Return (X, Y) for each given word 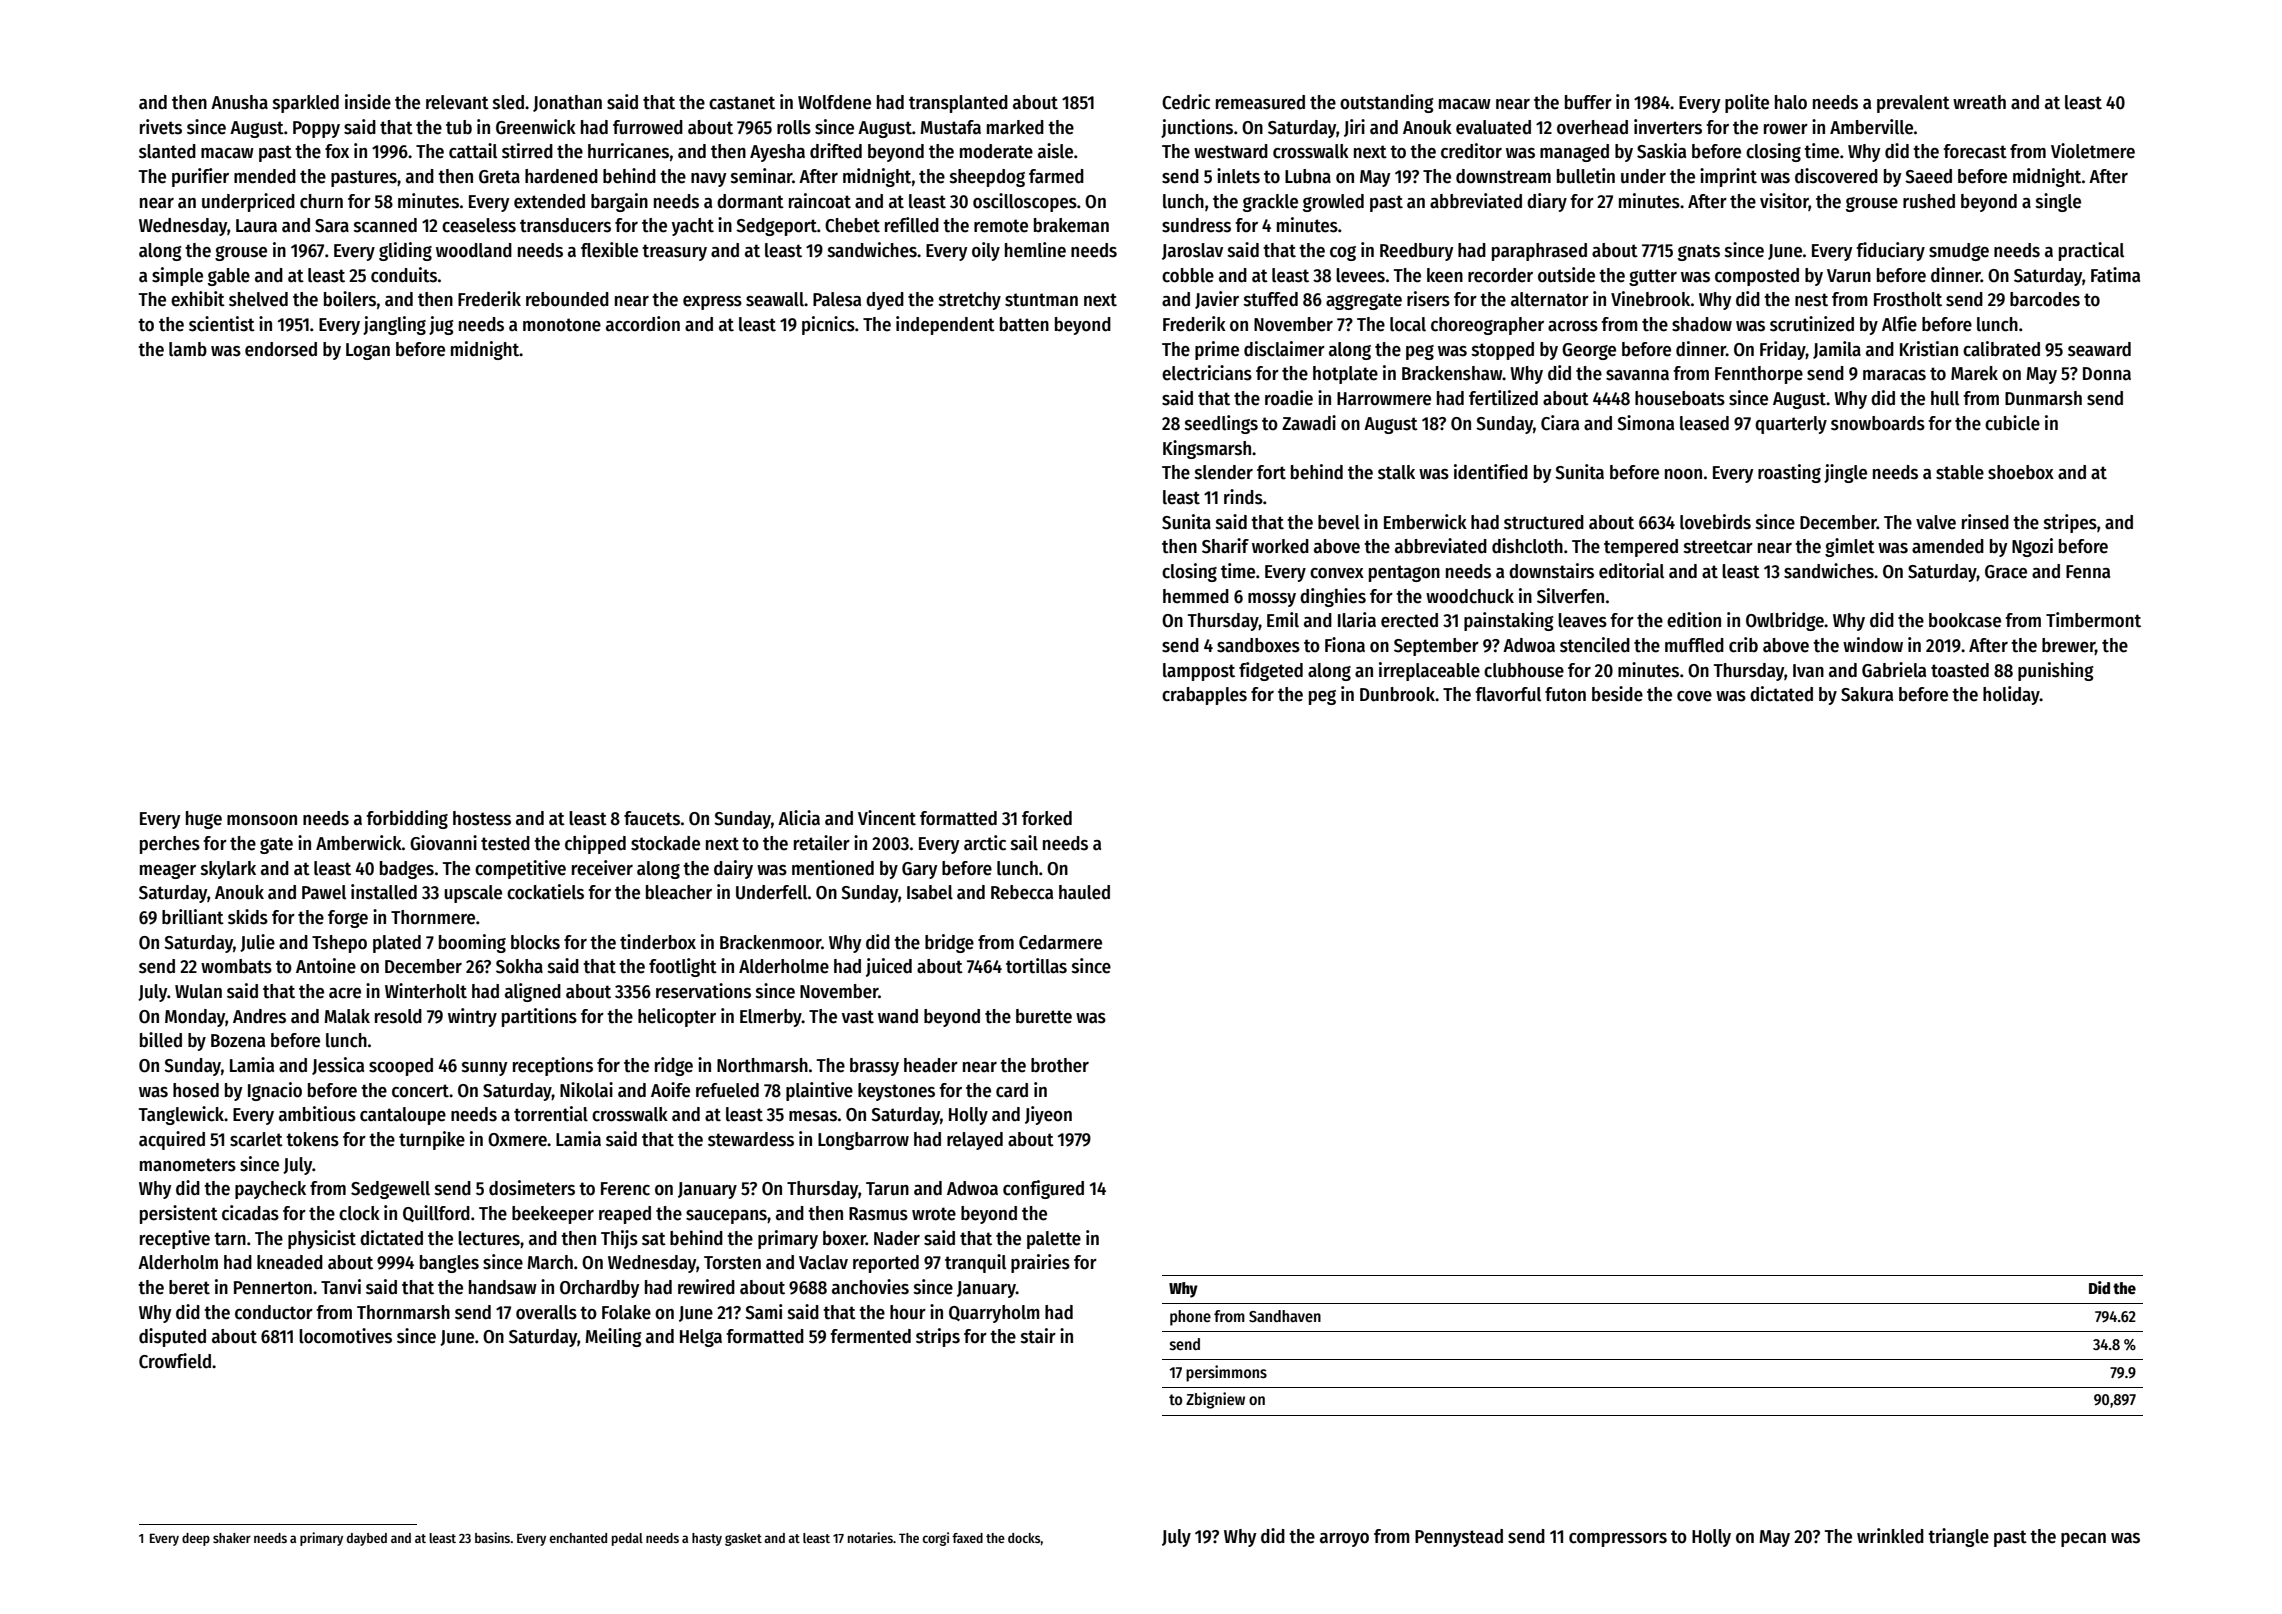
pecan (2083, 1540)
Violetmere (2093, 151)
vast (858, 1017)
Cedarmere (1060, 942)
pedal (627, 1539)
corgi (936, 1539)
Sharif (1225, 546)
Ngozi (2032, 547)
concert (420, 1091)
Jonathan (567, 103)
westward (1231, 151)
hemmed (1196, 596)
